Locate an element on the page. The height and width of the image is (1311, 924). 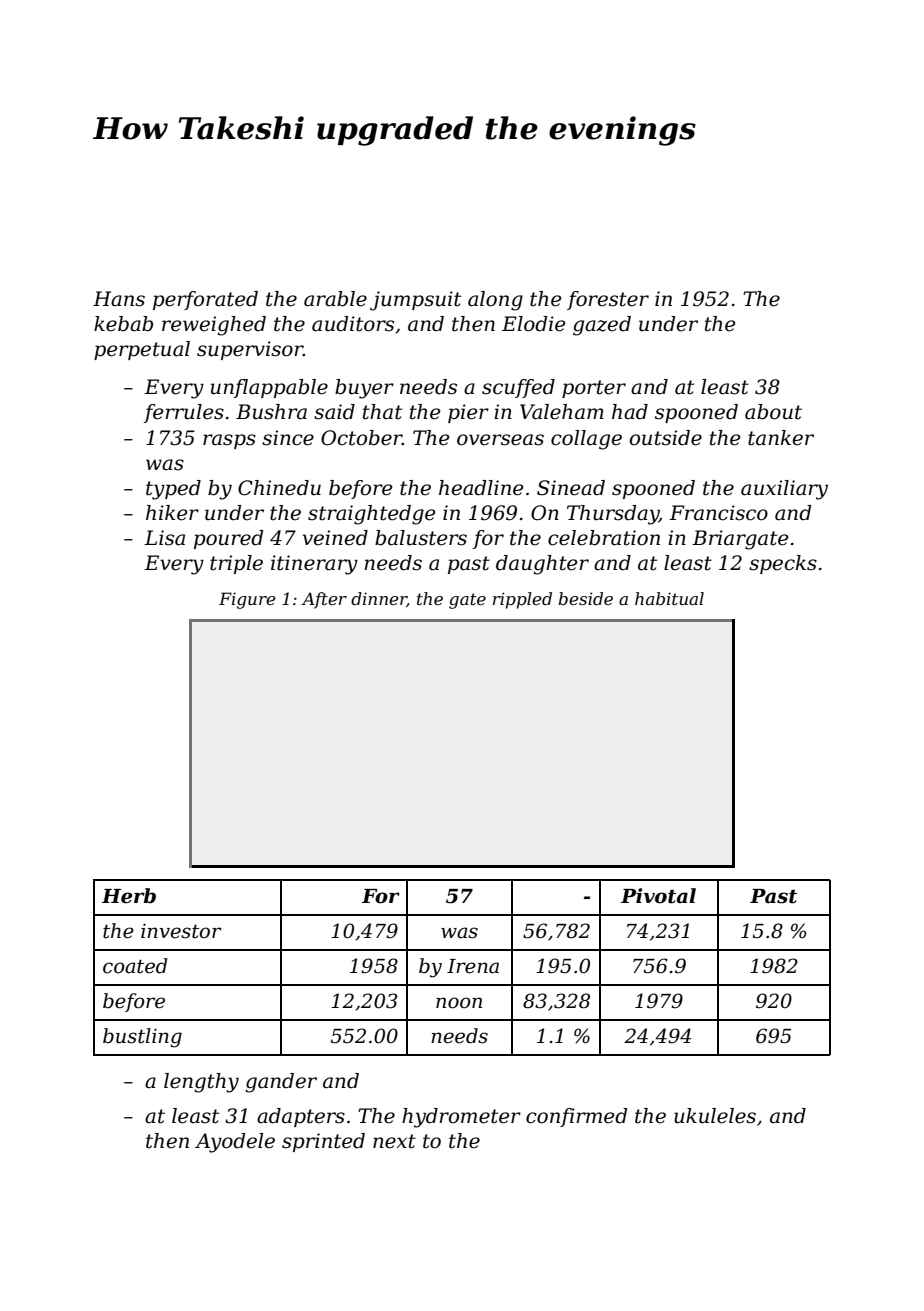
Lisa is located at coordinates (164, 538).
